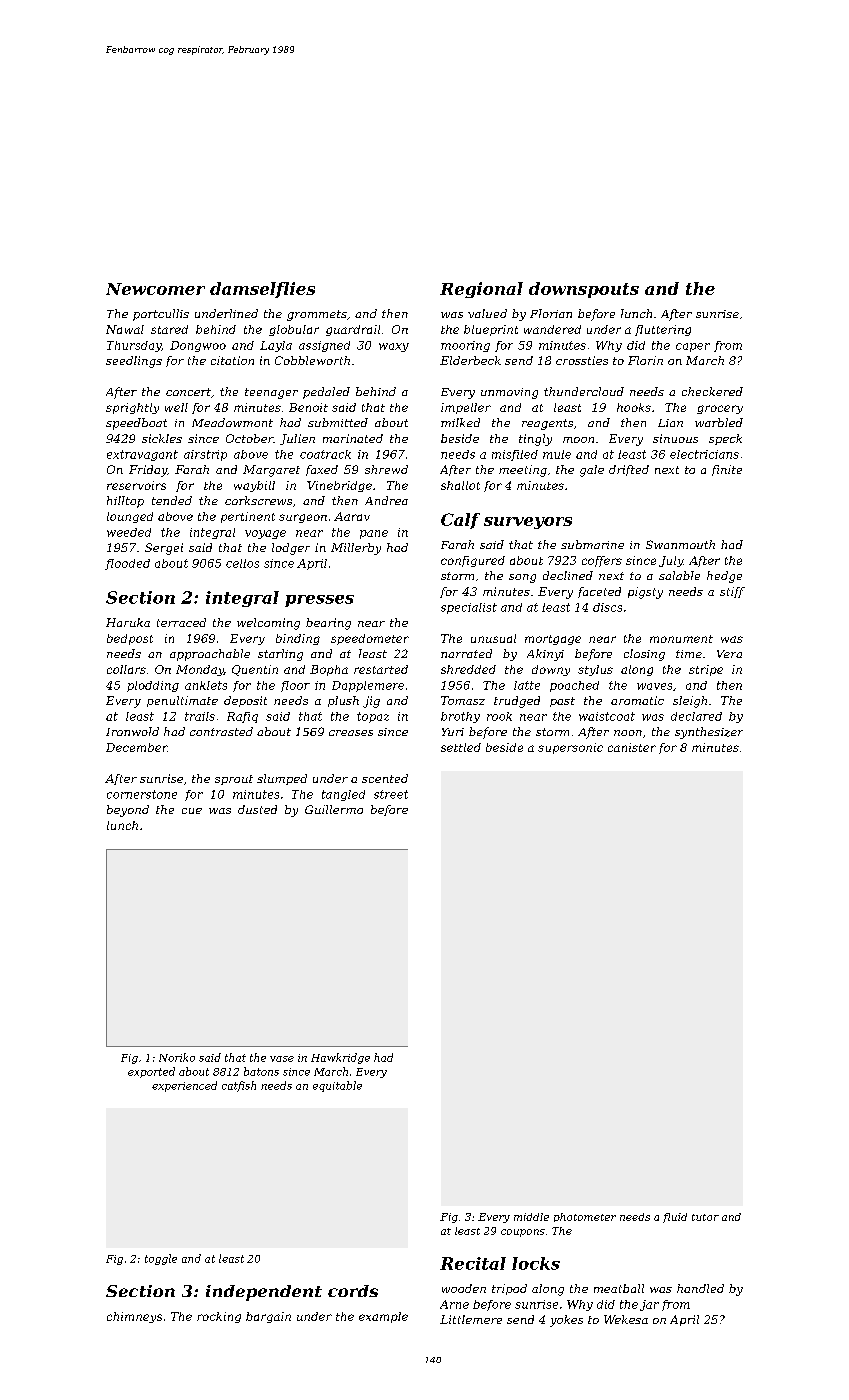 Image resolution: width=849 pixels, height=1400 pixels. What do you see at coordinates (675, 1218) in the screenshot?
I see `fluid` at bounding box center [675, 1218].
